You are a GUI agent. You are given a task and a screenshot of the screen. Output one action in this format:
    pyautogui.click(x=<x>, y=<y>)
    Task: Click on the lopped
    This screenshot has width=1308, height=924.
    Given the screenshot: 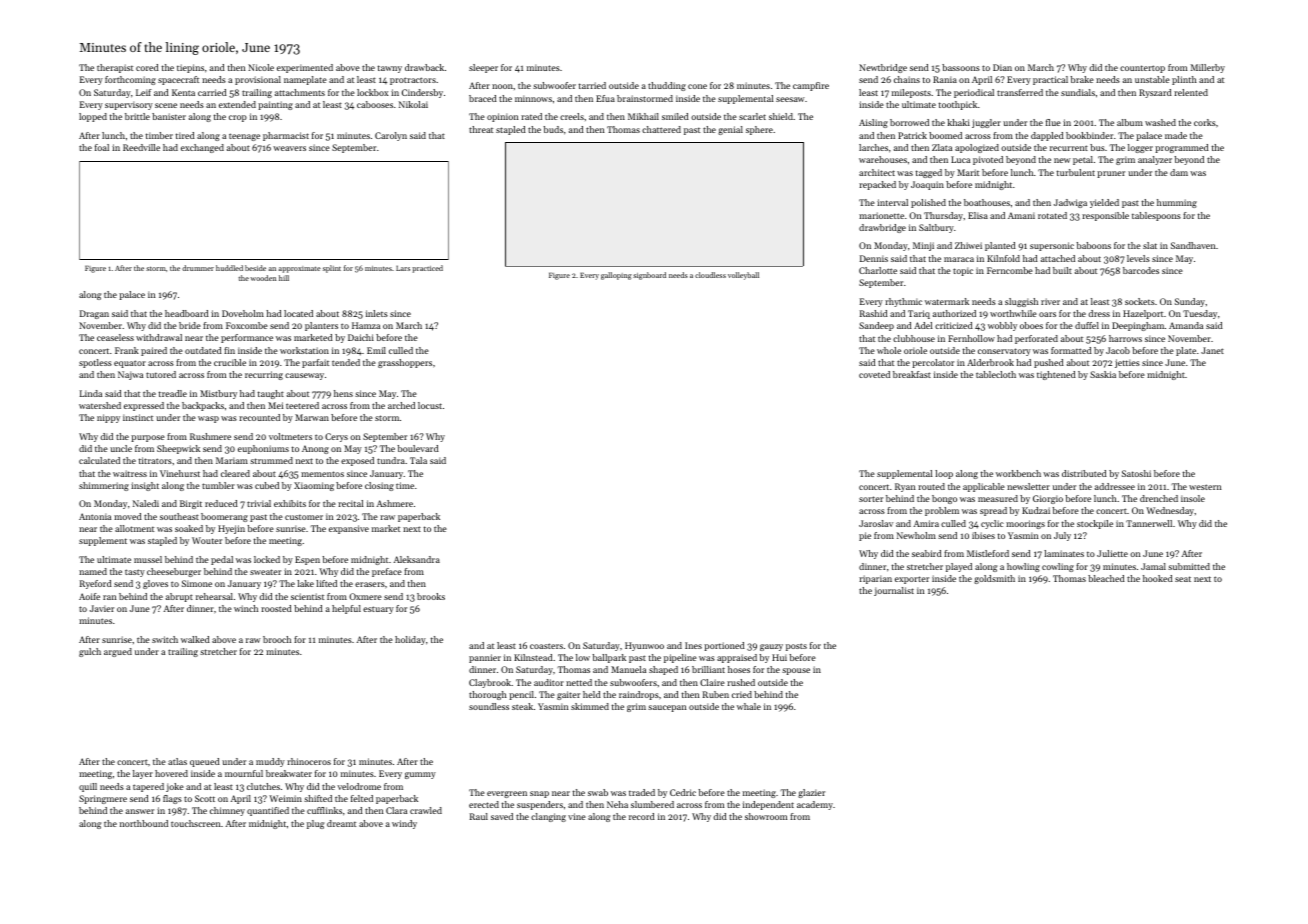 What is the action you would take?
    pyautogui.click(x=93, y=117)
